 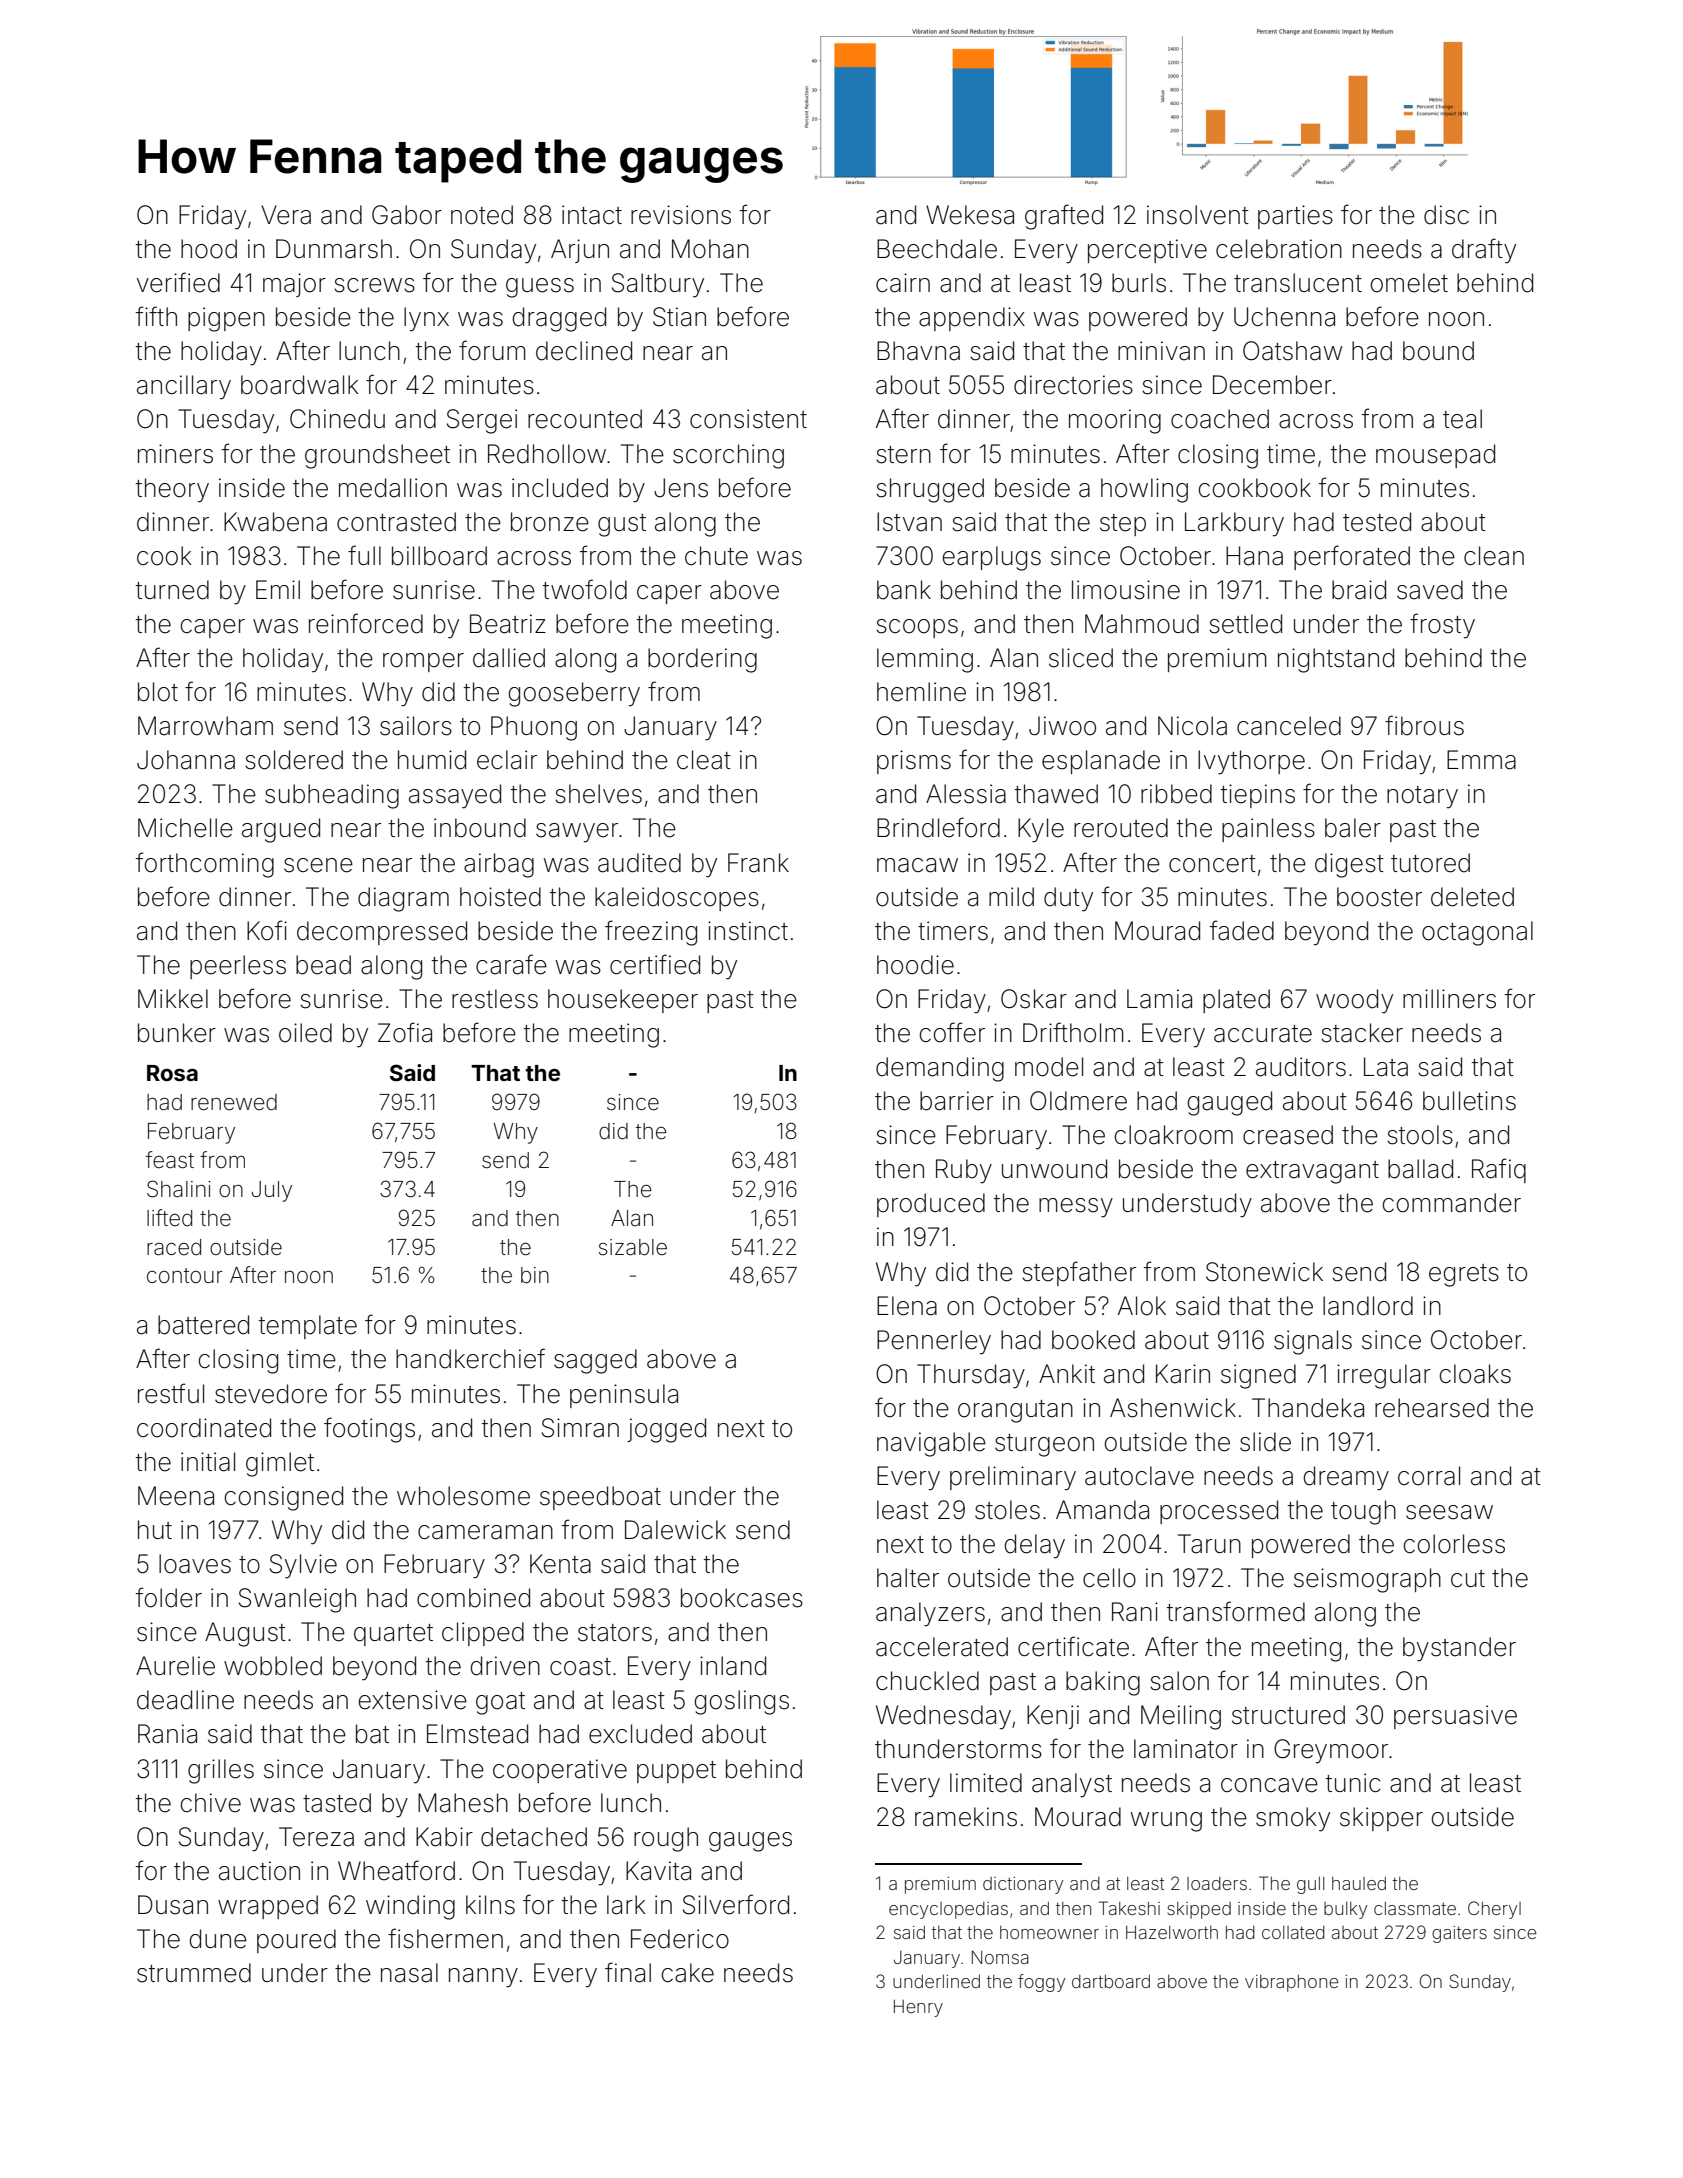 I want to click on cloaks, so click(x=1475, y=1374).
